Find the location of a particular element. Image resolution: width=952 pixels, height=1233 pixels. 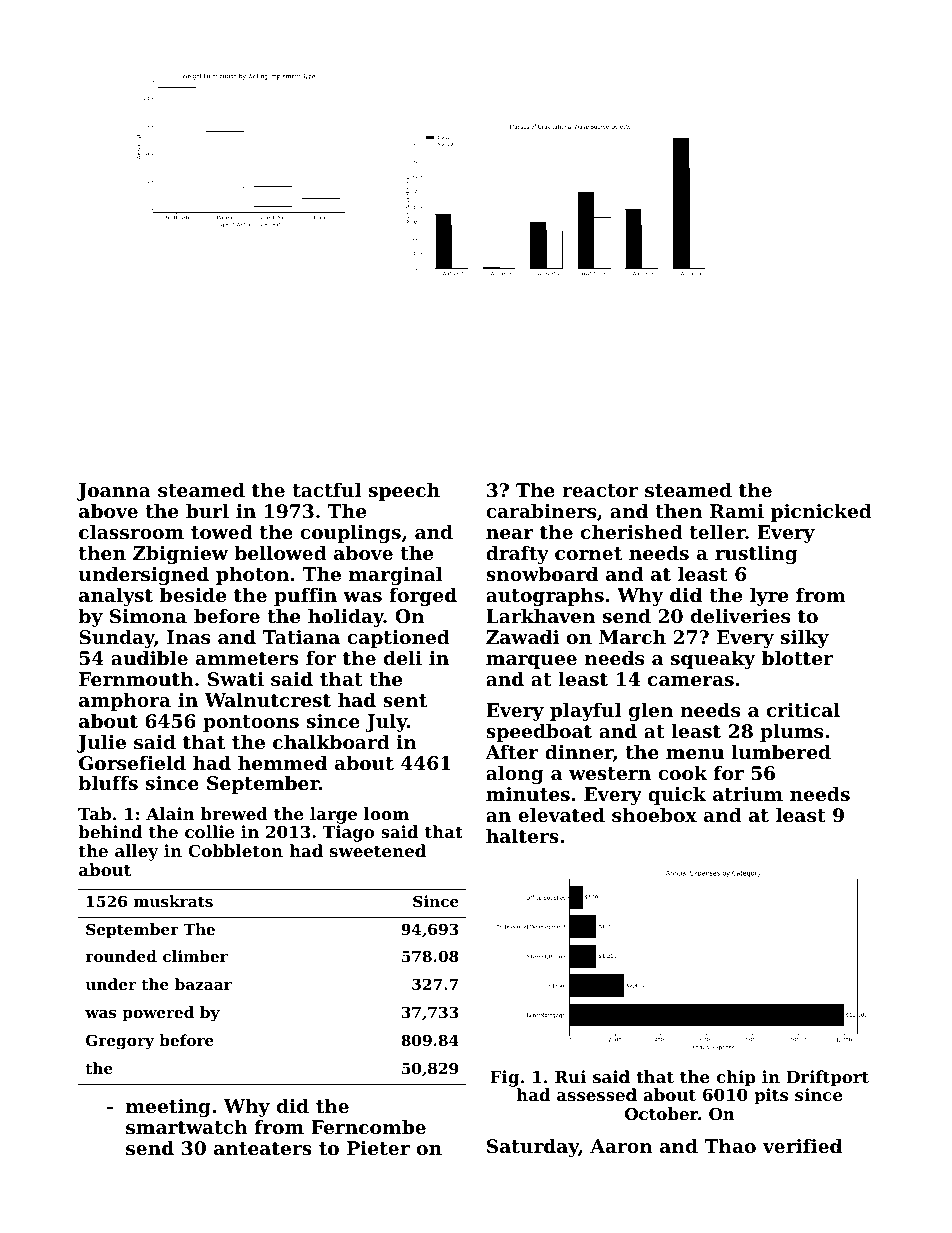

bellowed is located at coordinates (280, 553).
